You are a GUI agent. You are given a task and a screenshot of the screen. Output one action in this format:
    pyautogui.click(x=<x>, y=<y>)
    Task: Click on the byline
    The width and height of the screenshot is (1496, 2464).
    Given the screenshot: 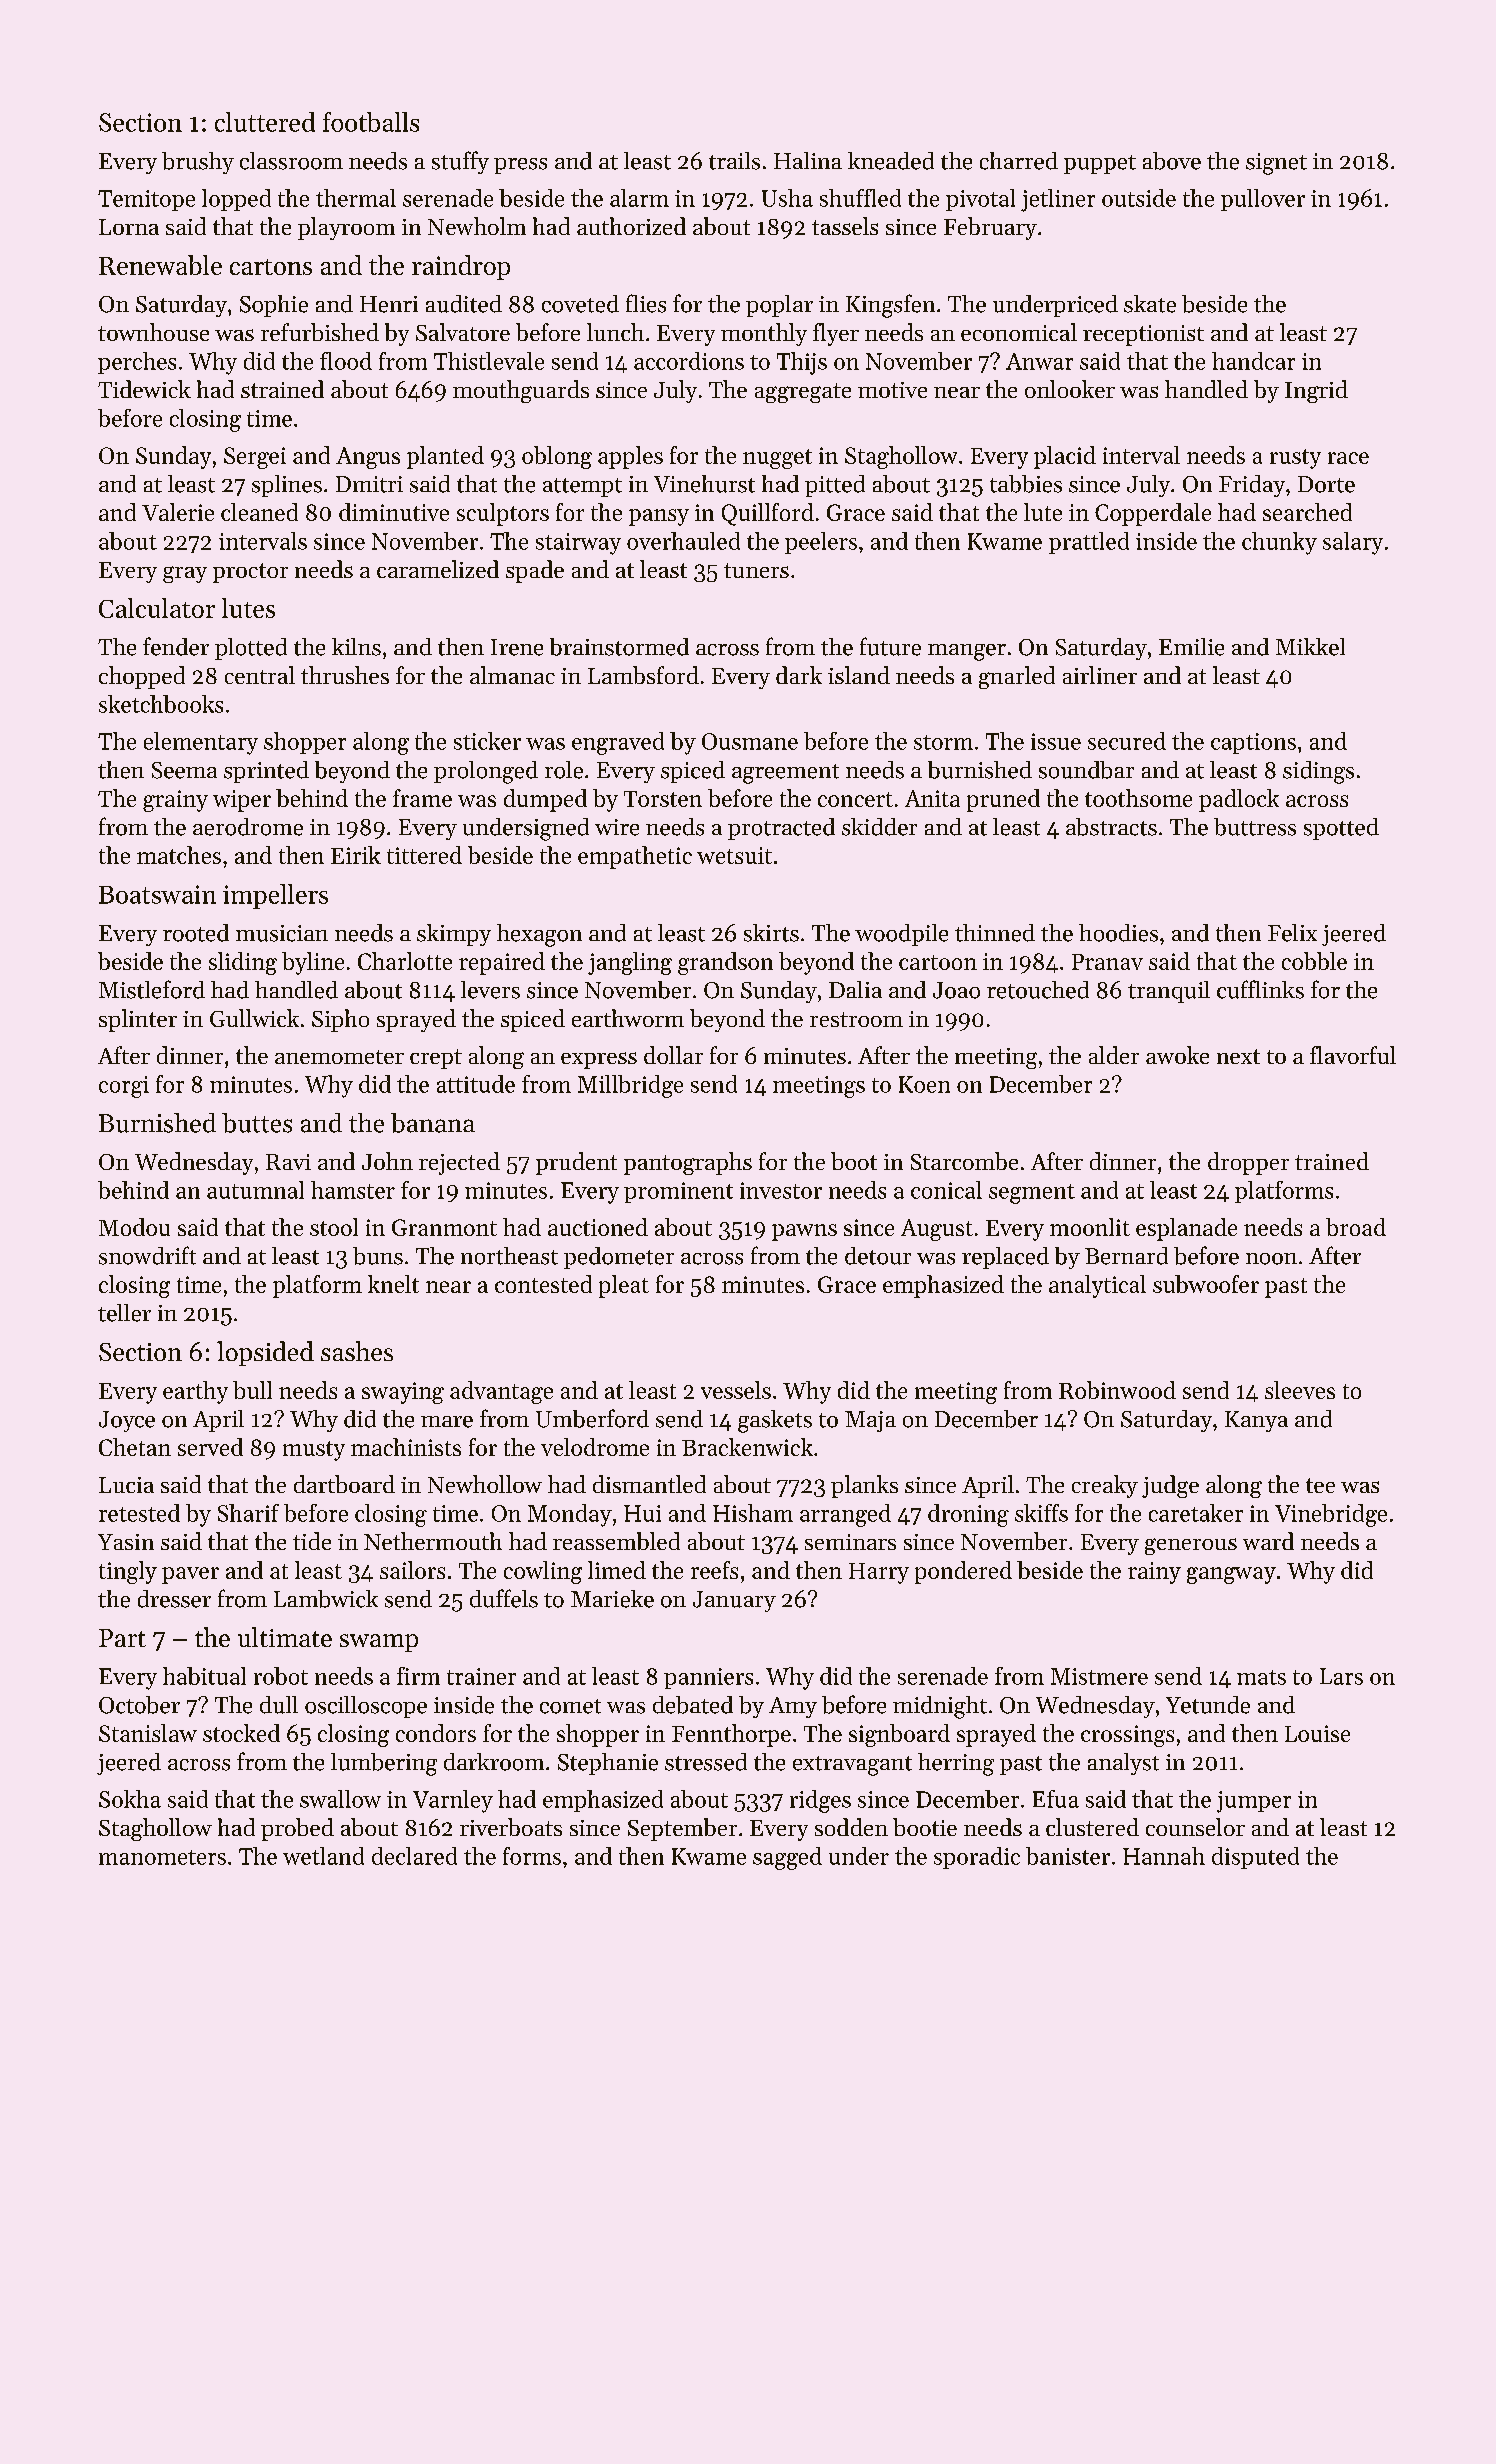 What is the action you would take?
    pyautogui.click(x=313, y=963)
